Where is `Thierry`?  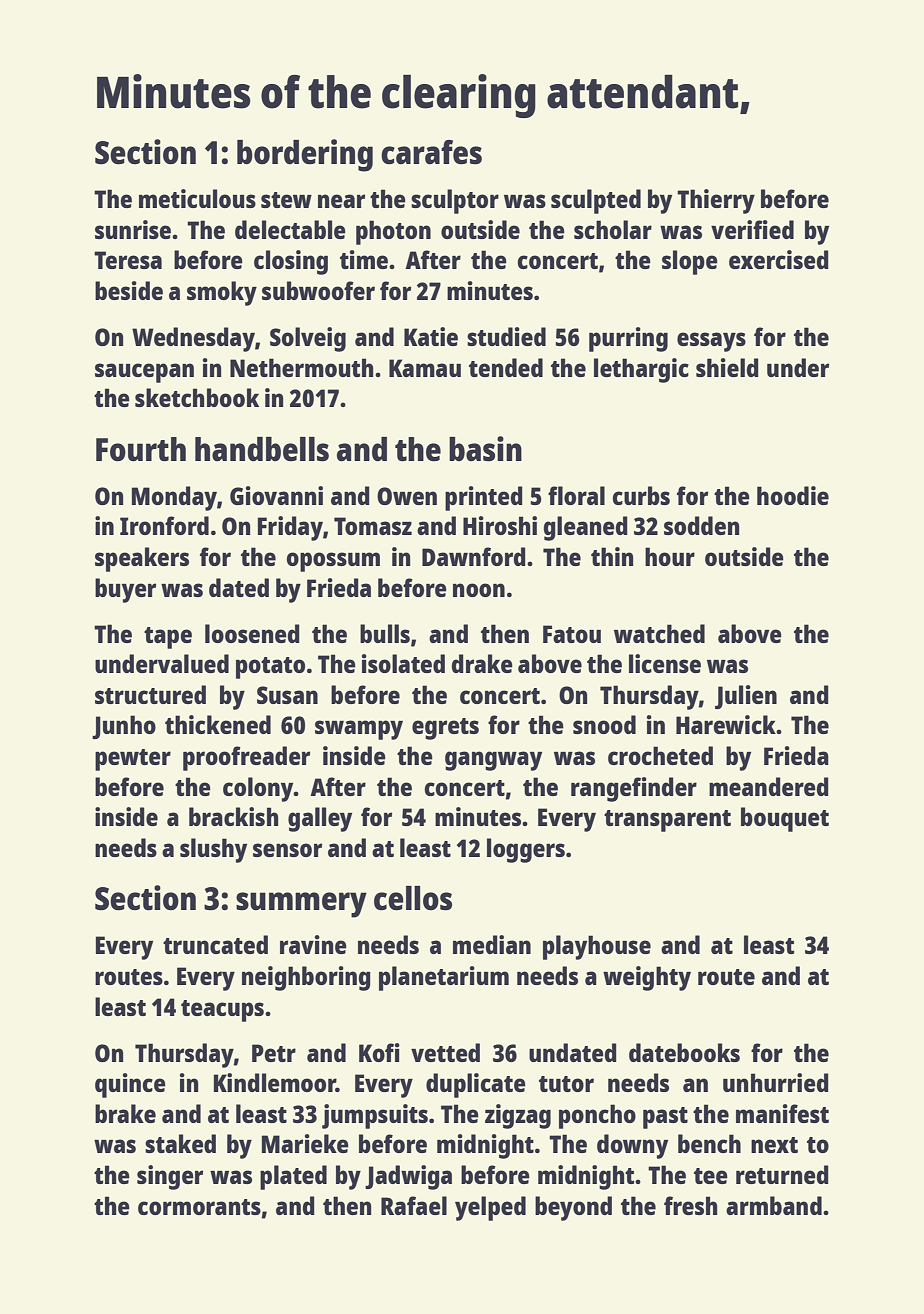
Thierry is located at coordinates (716, 201).
